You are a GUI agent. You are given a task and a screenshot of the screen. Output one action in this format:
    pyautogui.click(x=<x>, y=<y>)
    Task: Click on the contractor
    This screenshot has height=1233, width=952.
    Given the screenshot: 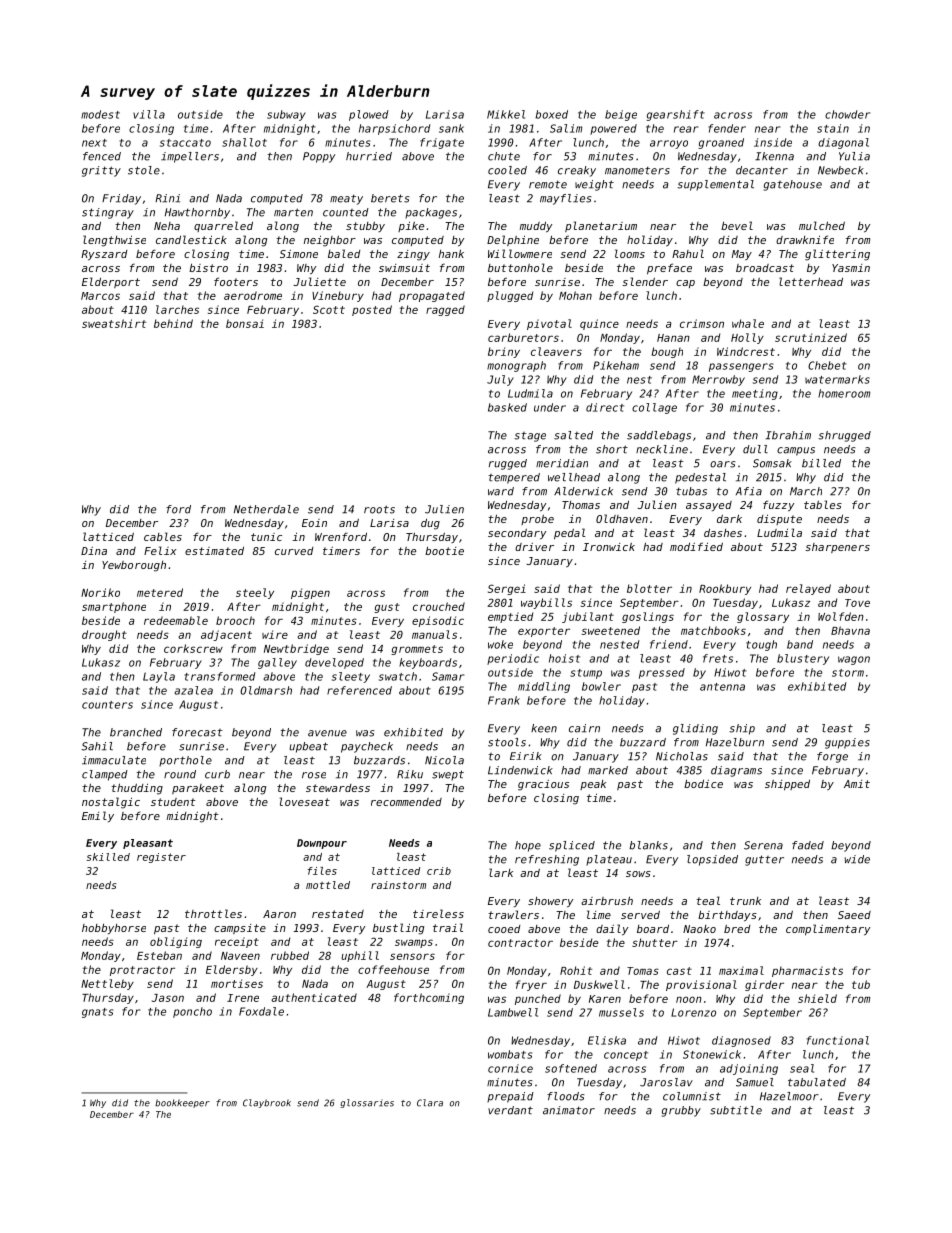 What is the action you would take?
    pyautogui.click(x=520, y=943)
